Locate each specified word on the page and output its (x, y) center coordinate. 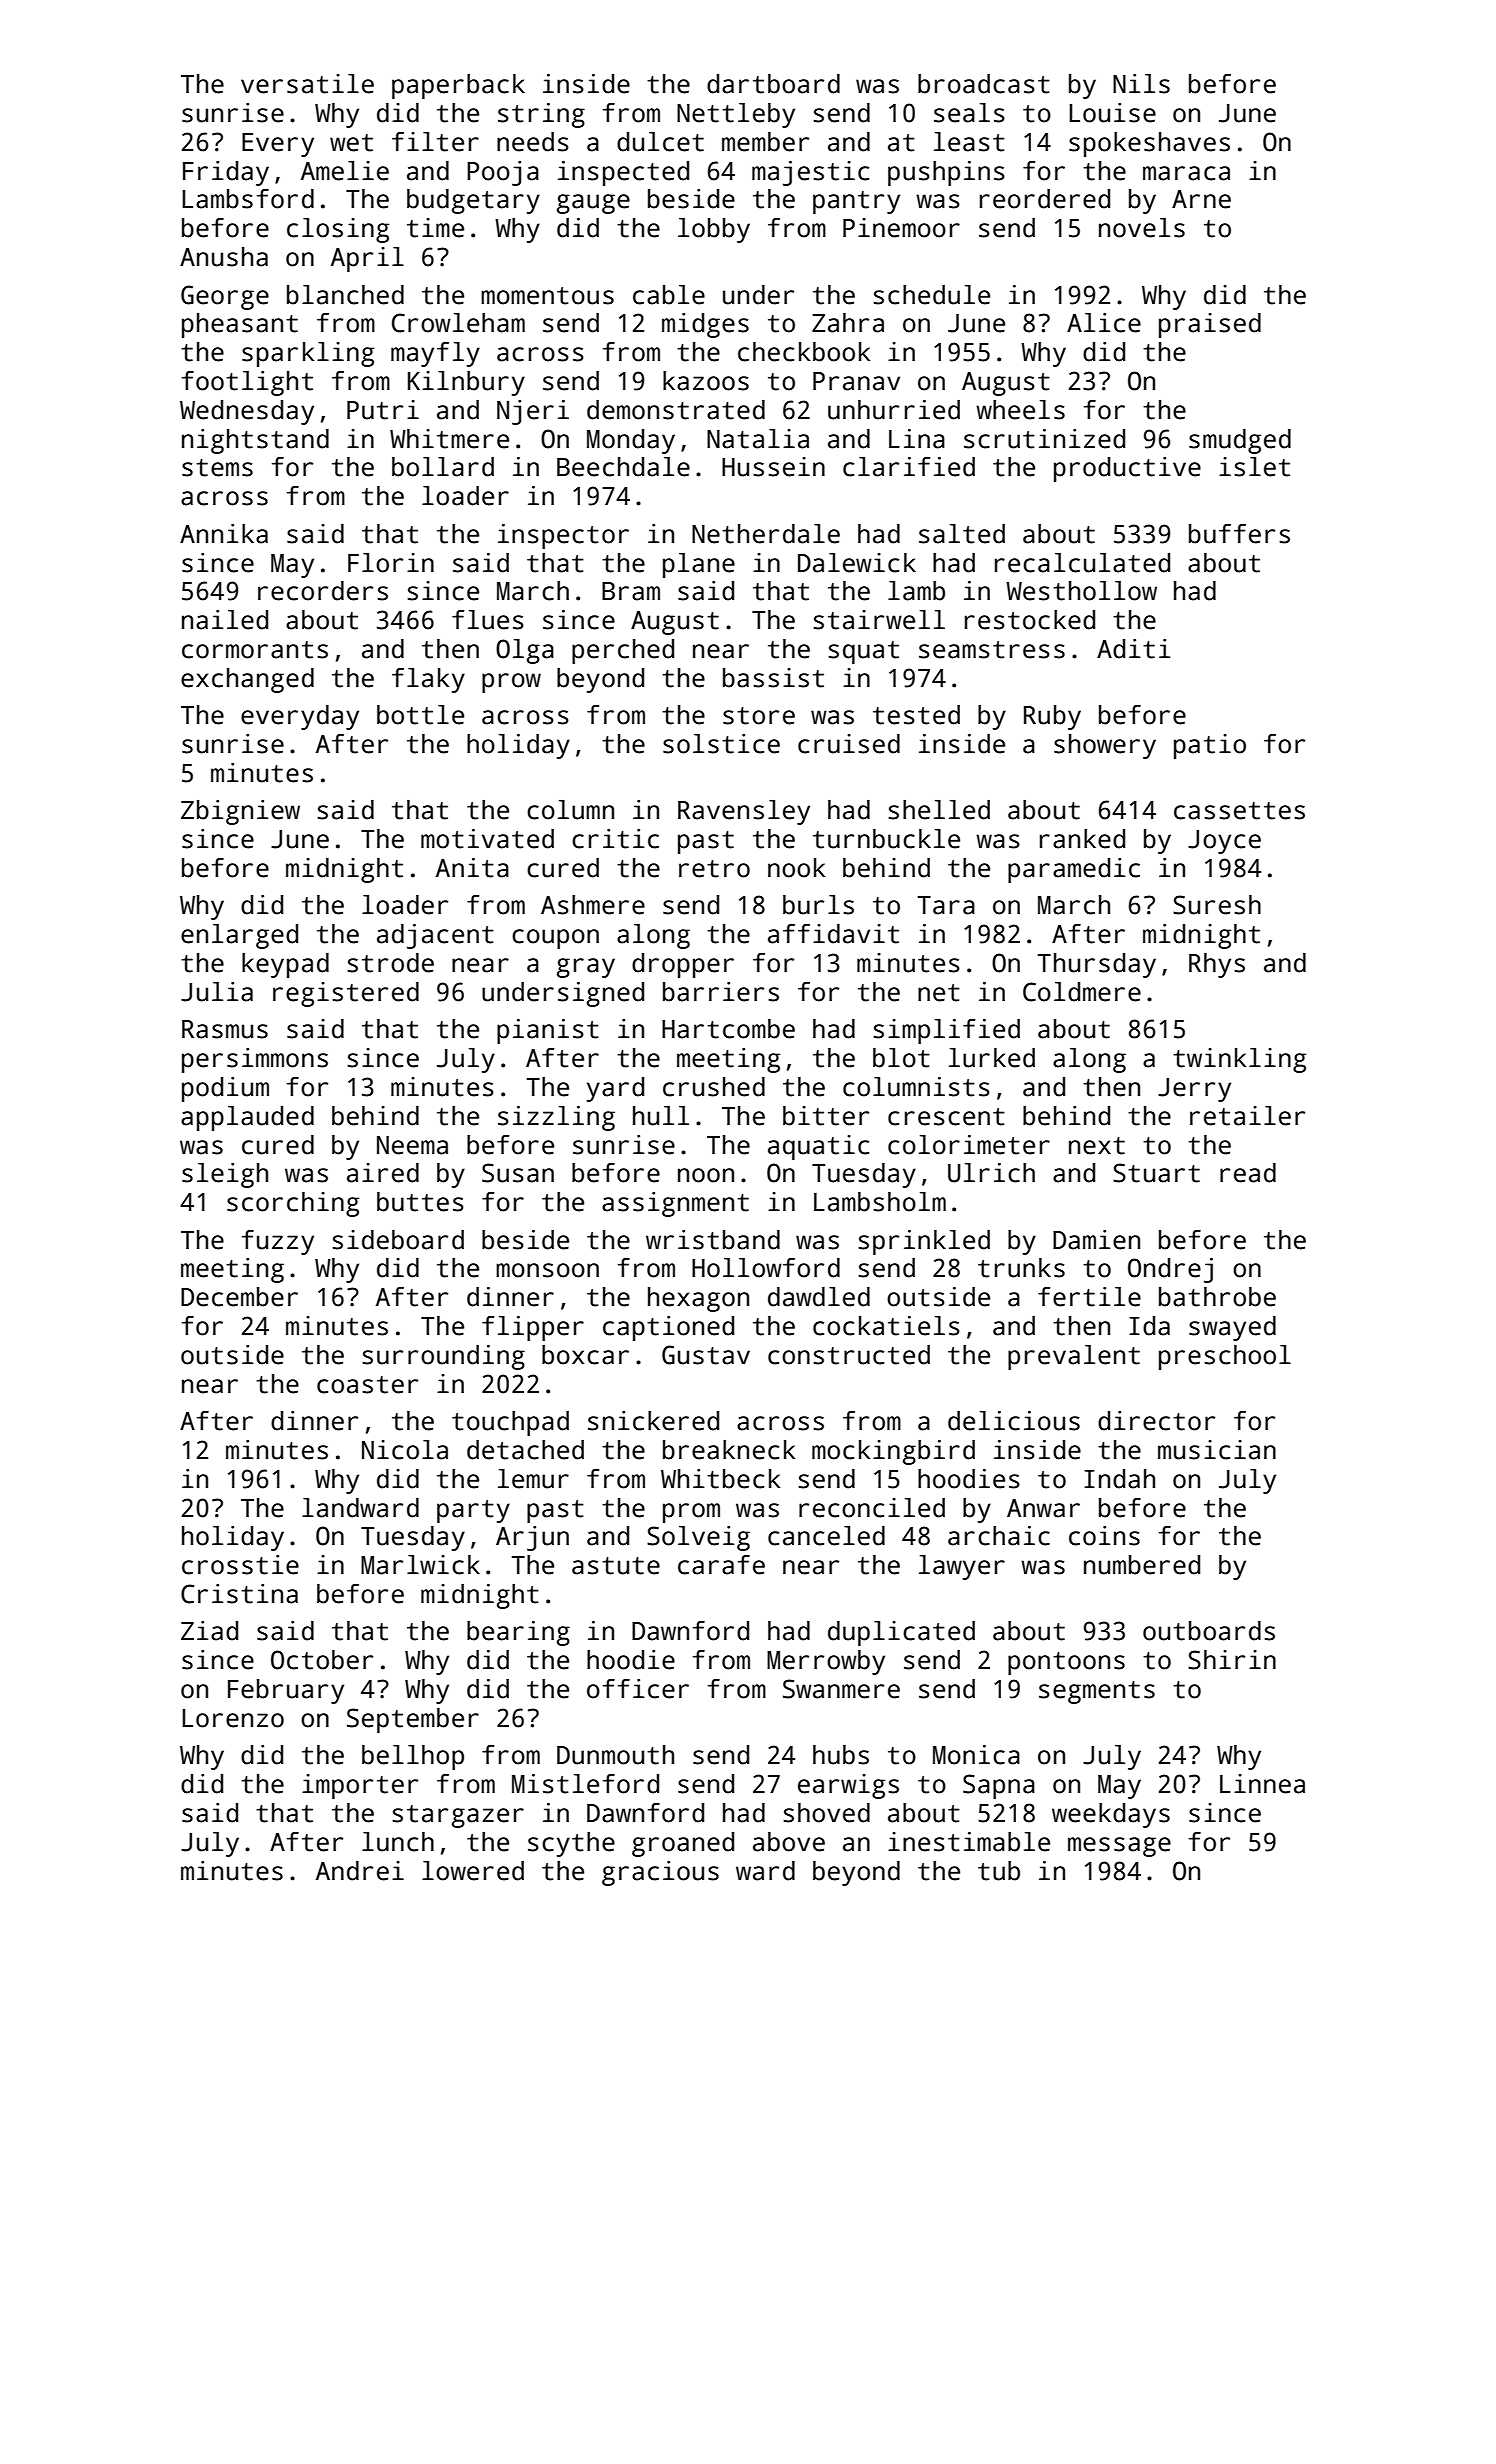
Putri (383, 410)
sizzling (556, 1118)
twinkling (1239, 1060)
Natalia (758, 439)
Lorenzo (233, 1718)
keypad (285, 965)
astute (616, 1566)
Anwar (1043, 1508)
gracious (660, 1873)
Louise (1112, 113)
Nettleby (736, 115)
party (473, 1511)
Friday (226, 173)
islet (1254, 467)
